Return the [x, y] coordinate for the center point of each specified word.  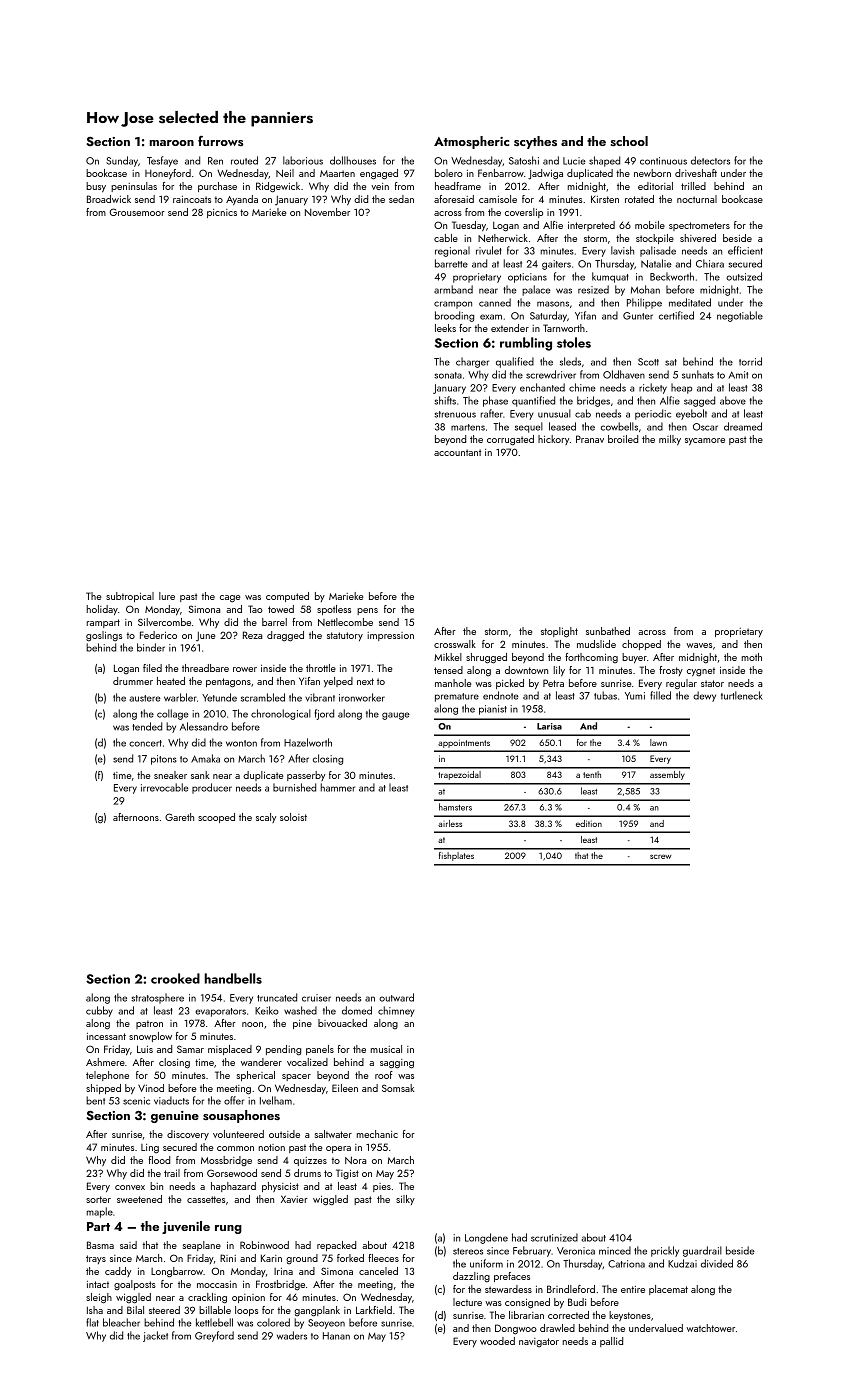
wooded [497, 1341]
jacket [155, 1336]
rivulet [489, 250]
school [629, 141]
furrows [220, 140]
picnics [222, 213]
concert [145, 743]
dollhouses [353, 160]
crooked [175, 978]
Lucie [574, 161]
